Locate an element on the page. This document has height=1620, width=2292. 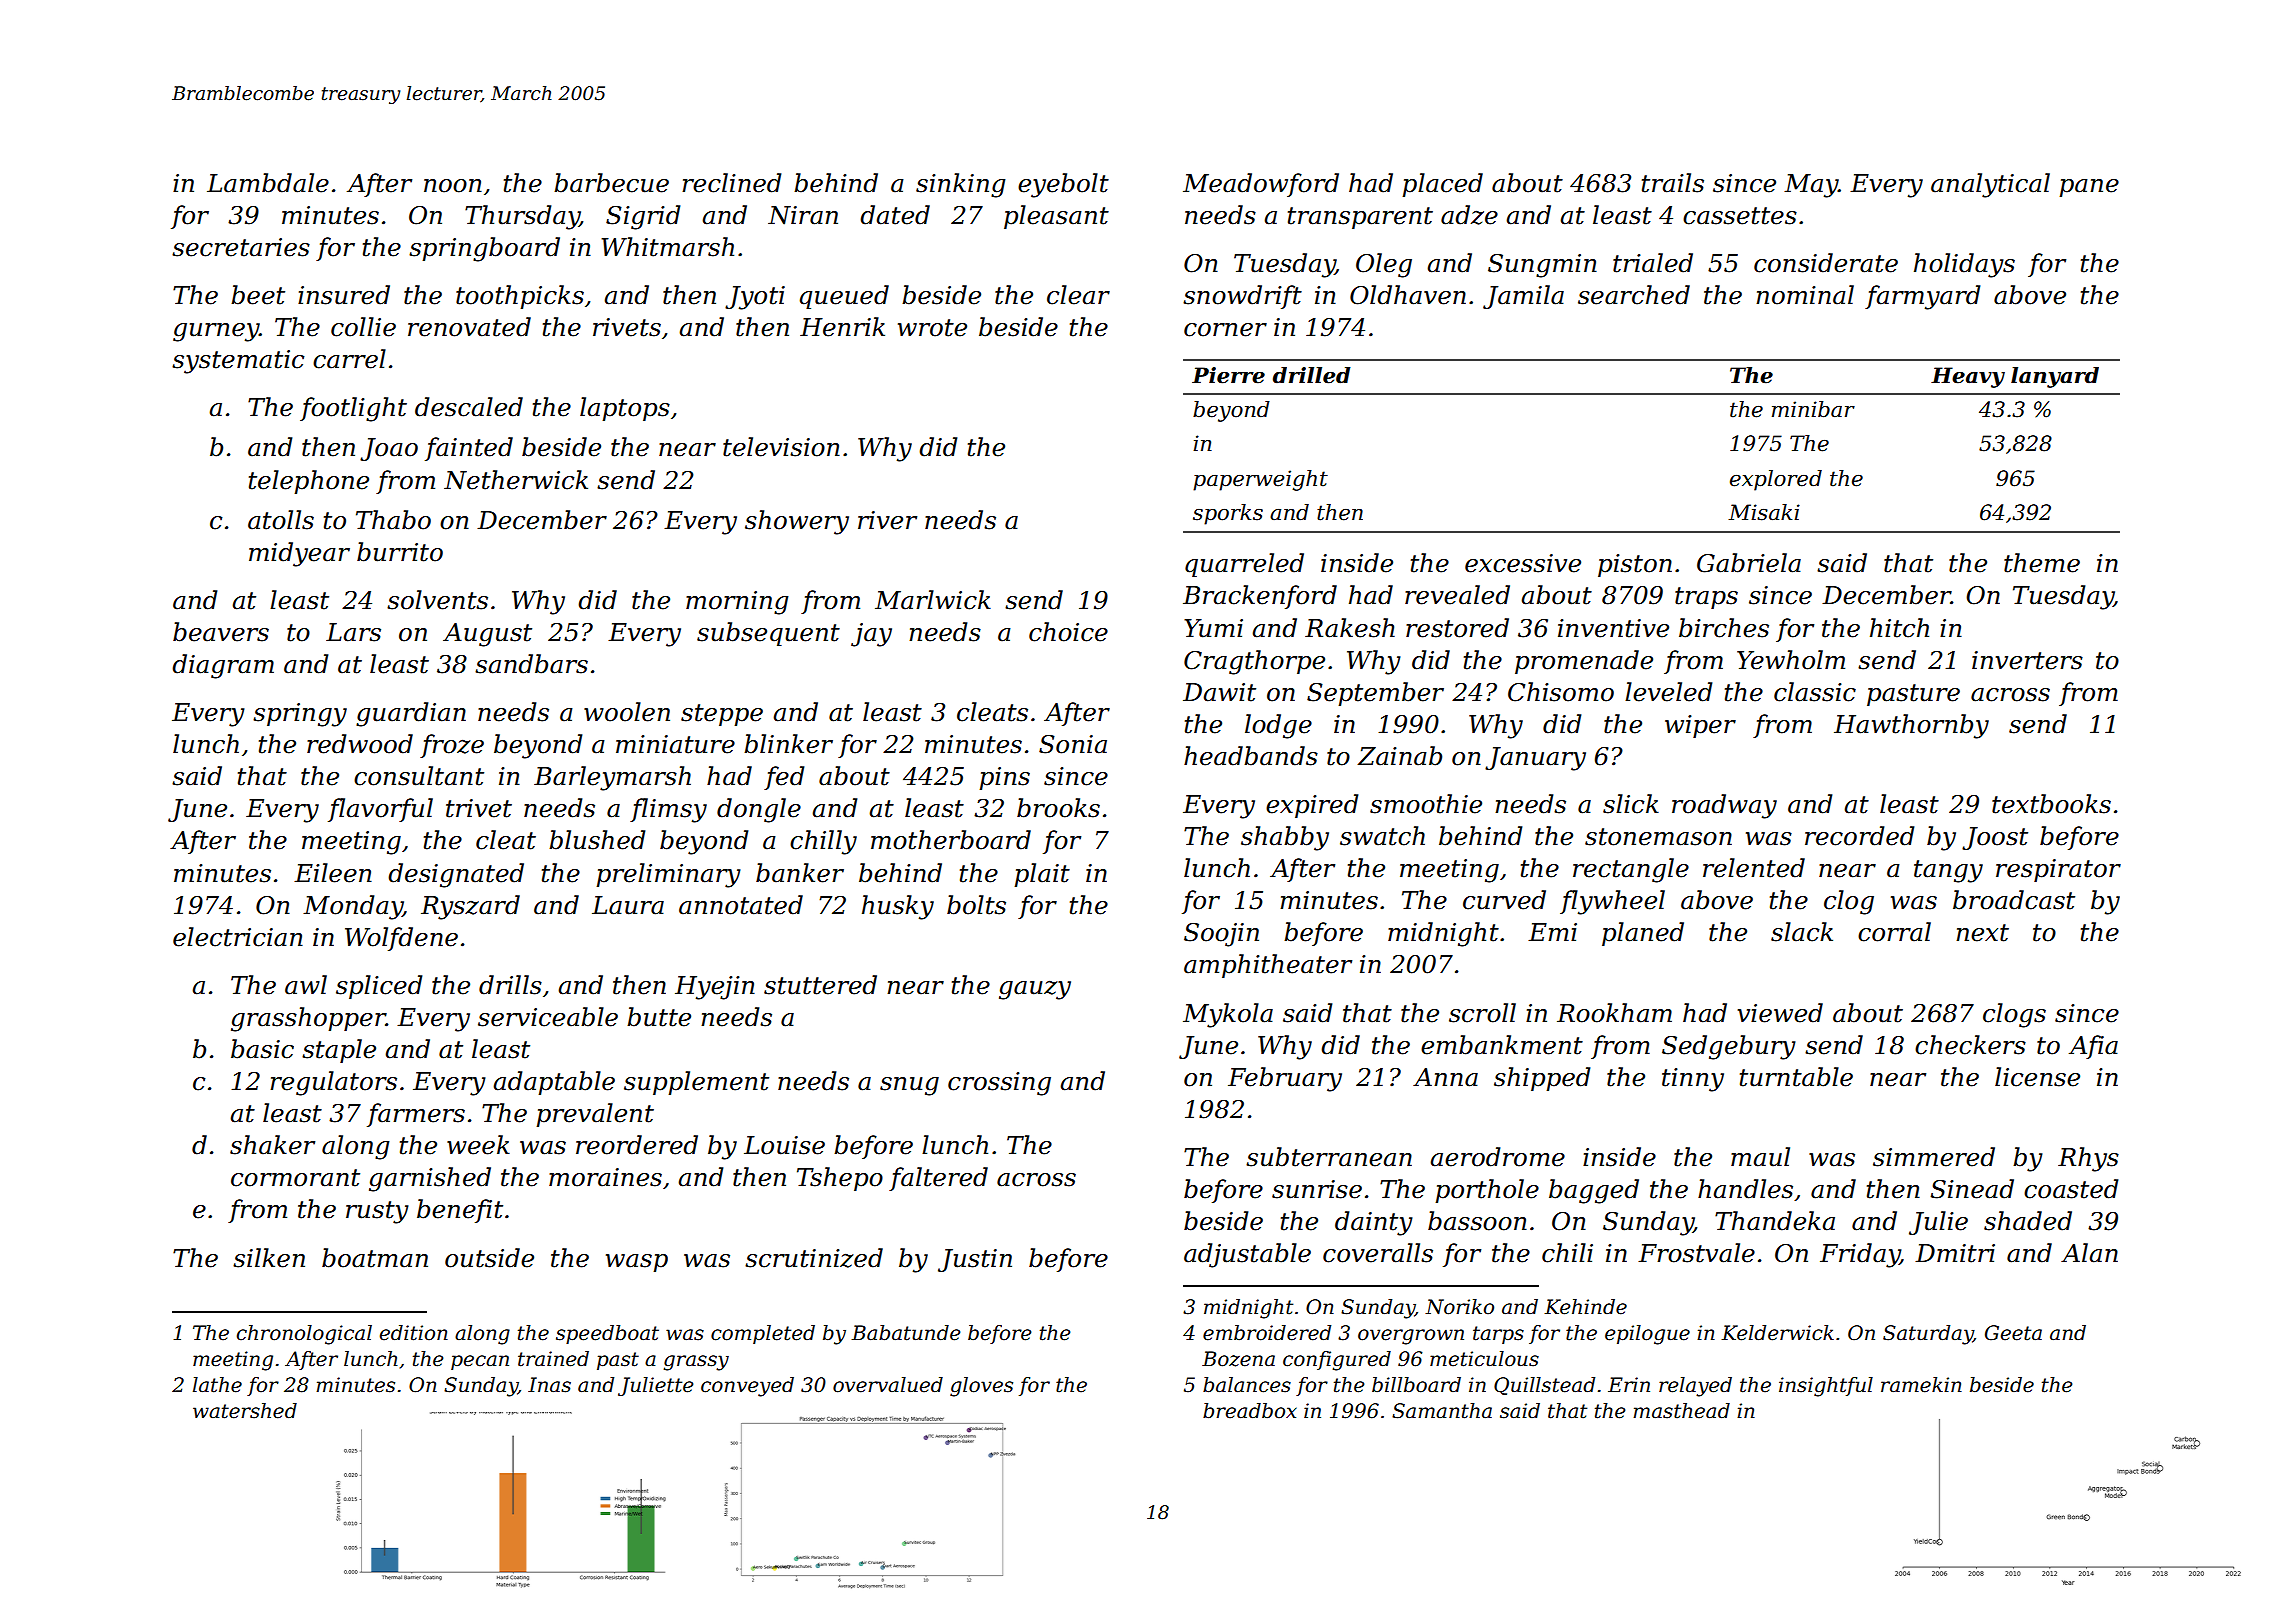
lathe is located at coordinates (217, 1385).
